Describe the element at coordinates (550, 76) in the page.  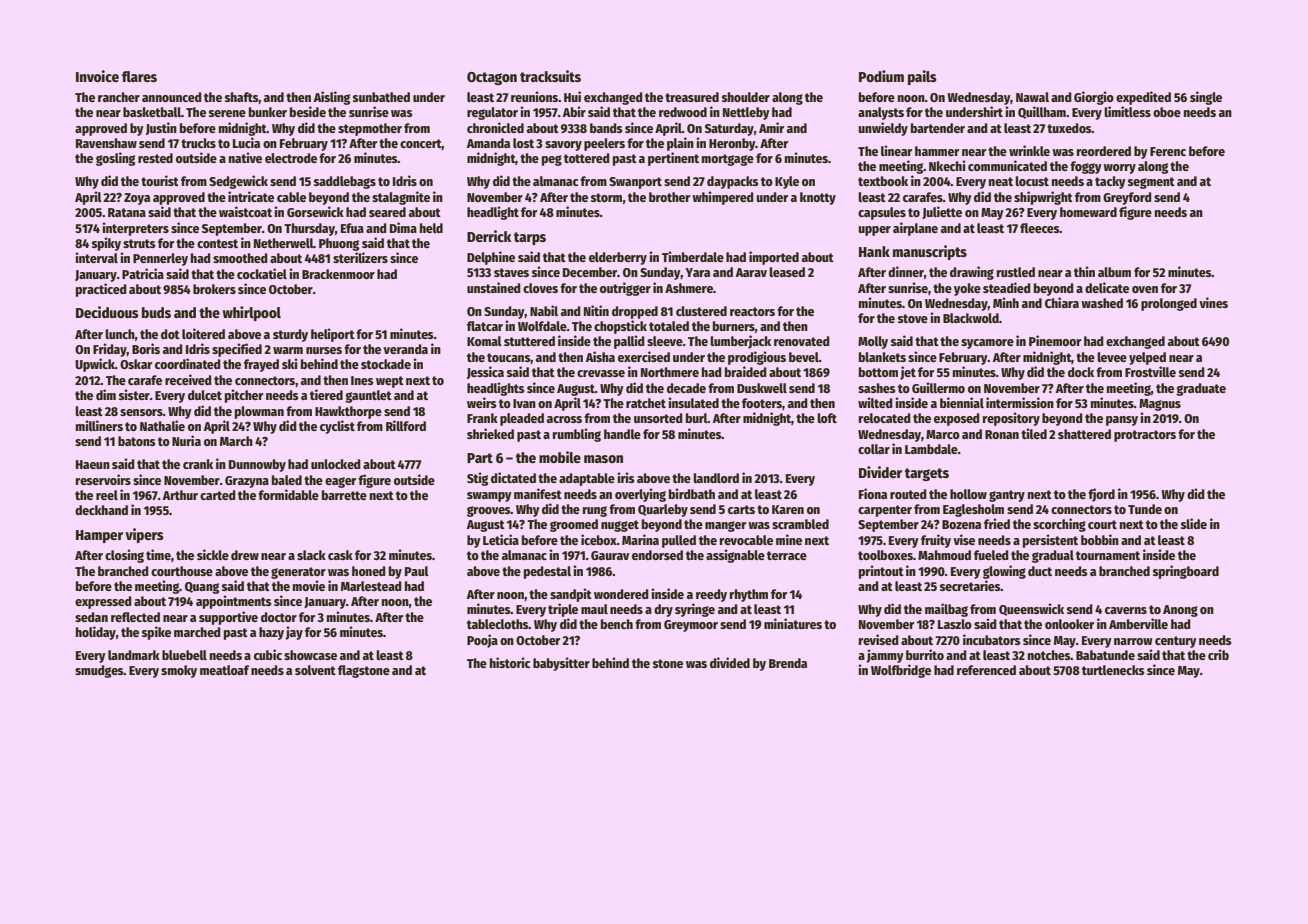
I see `tracksuits` at that location.
